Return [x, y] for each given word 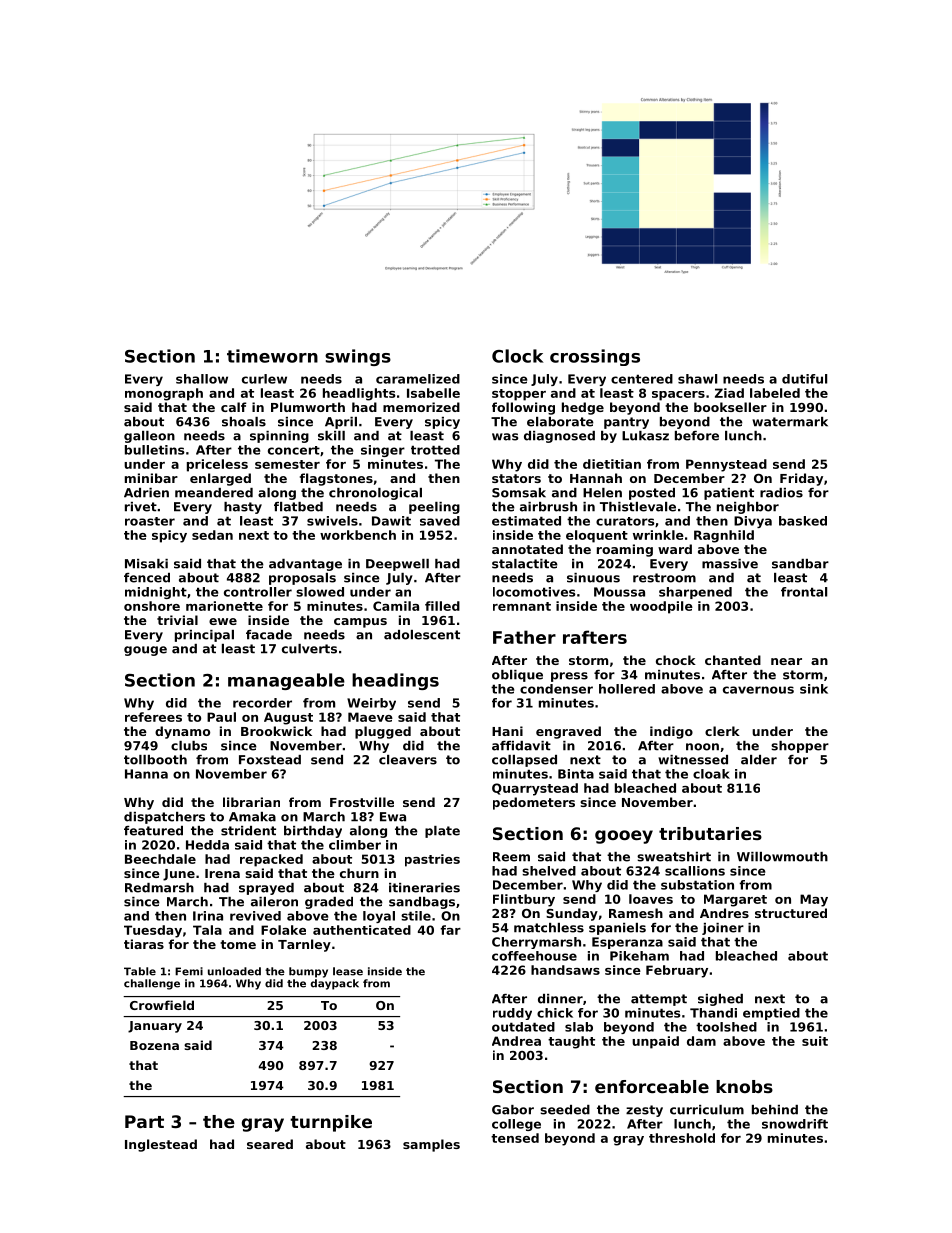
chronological [375, 494]
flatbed [298, 507]
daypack [335, 984]
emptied [771, 1014]
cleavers [408, 760]
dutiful [804, 379]
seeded [565, 1110]
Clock [518, 356]
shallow [202, 379]
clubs [189, 746]
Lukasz [645, 436]
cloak [711, 774]
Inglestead [161, 1145]
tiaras [144, 944]
